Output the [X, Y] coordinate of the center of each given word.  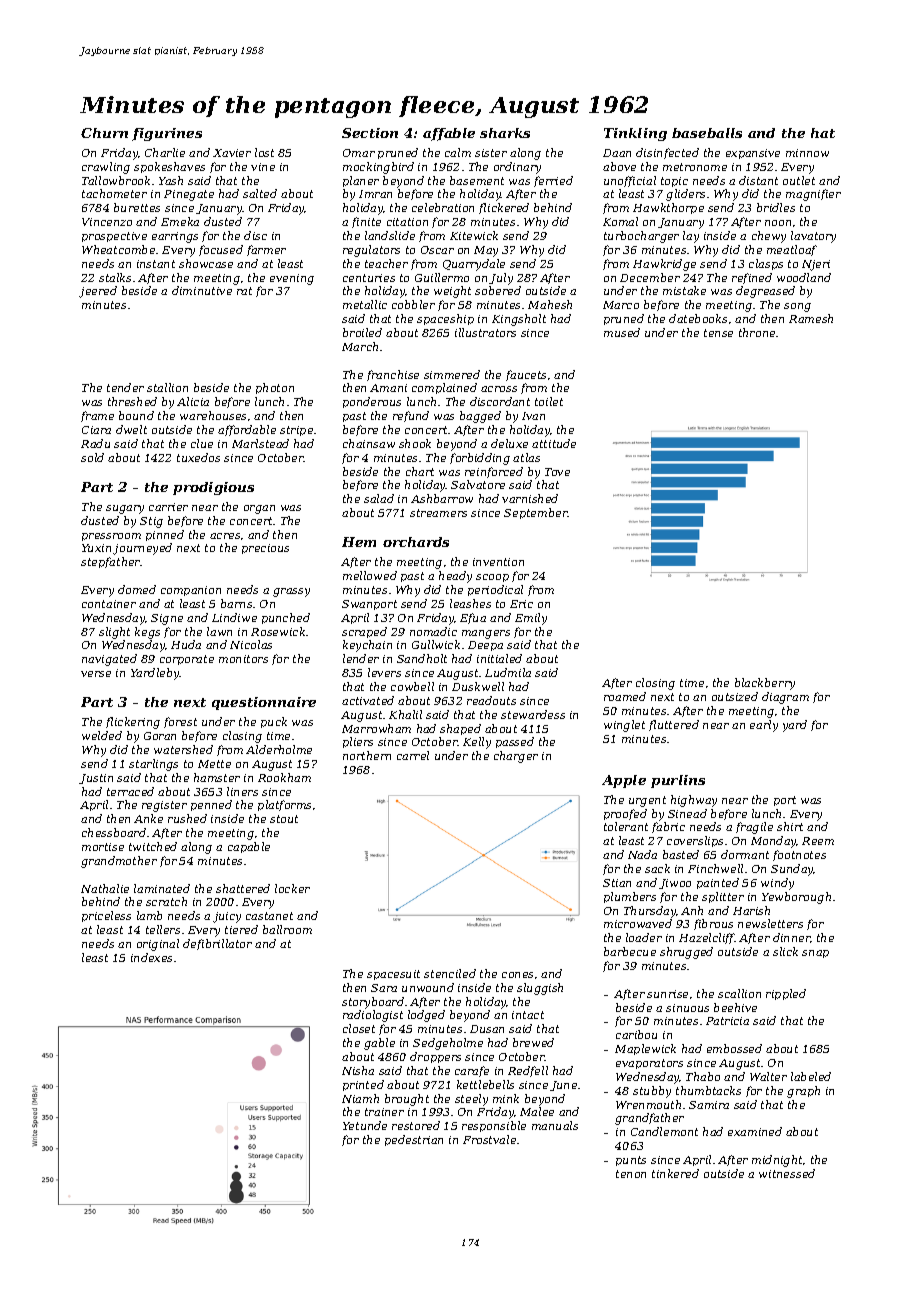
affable [449, 134]
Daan [617, 153]
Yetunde [365, 1125]
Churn [104, 133]
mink [506, 1098]
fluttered [674, 725]
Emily [531, 619]
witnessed [787, 1173]
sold [92, 457]
